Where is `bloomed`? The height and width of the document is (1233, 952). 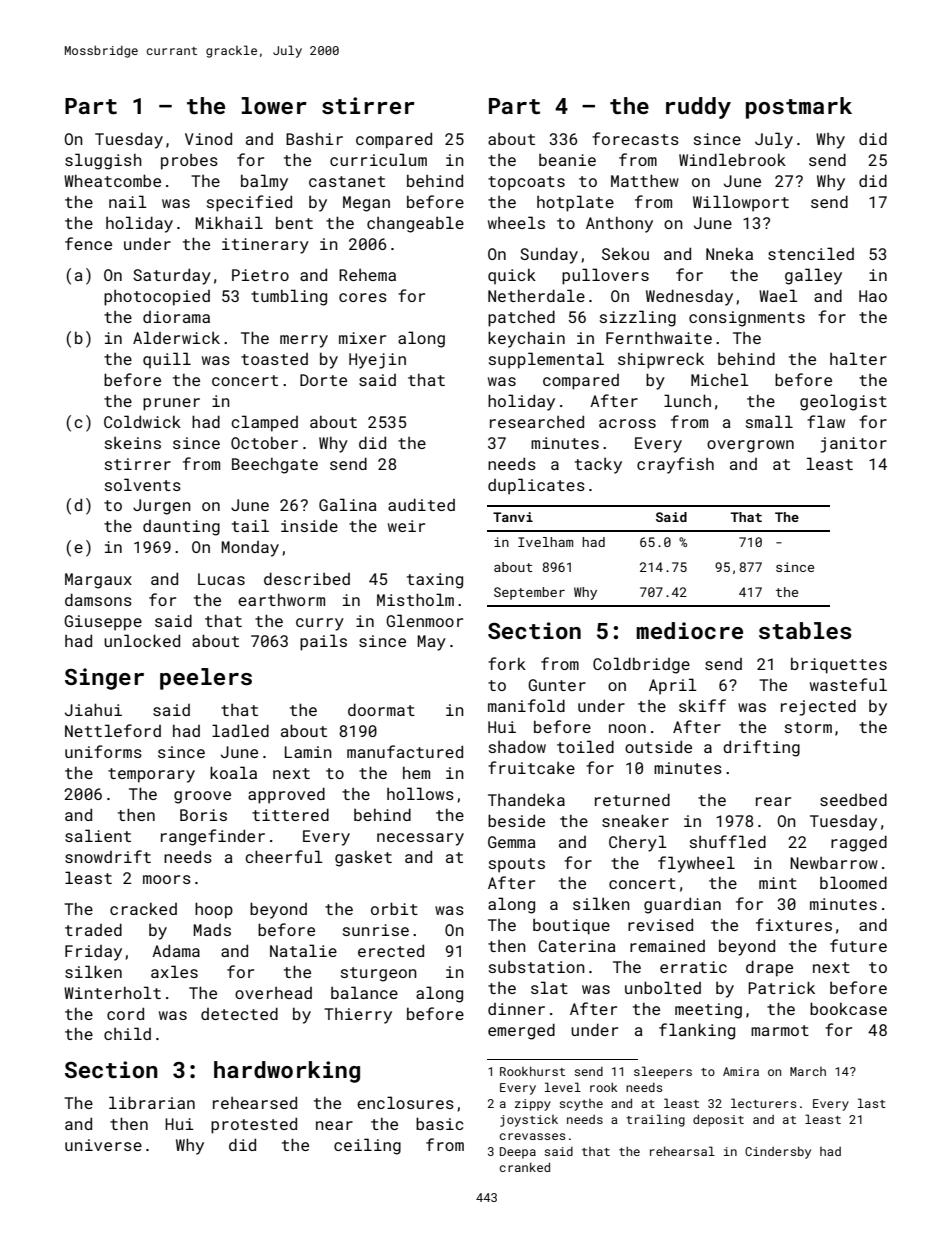 bloomed is located at coordinates (853, 882).
